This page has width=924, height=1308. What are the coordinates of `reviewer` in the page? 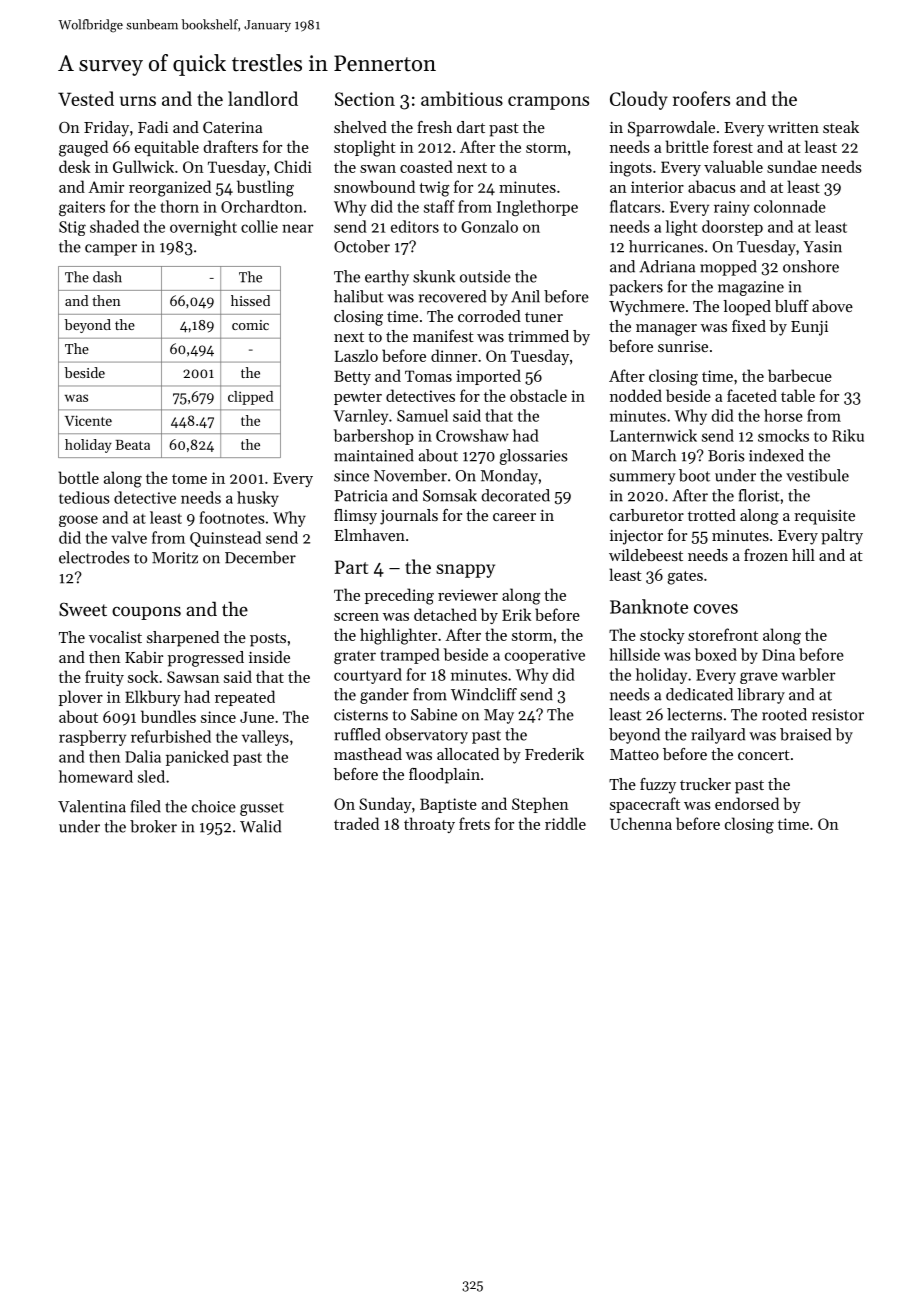 It's located at (468, 595).
